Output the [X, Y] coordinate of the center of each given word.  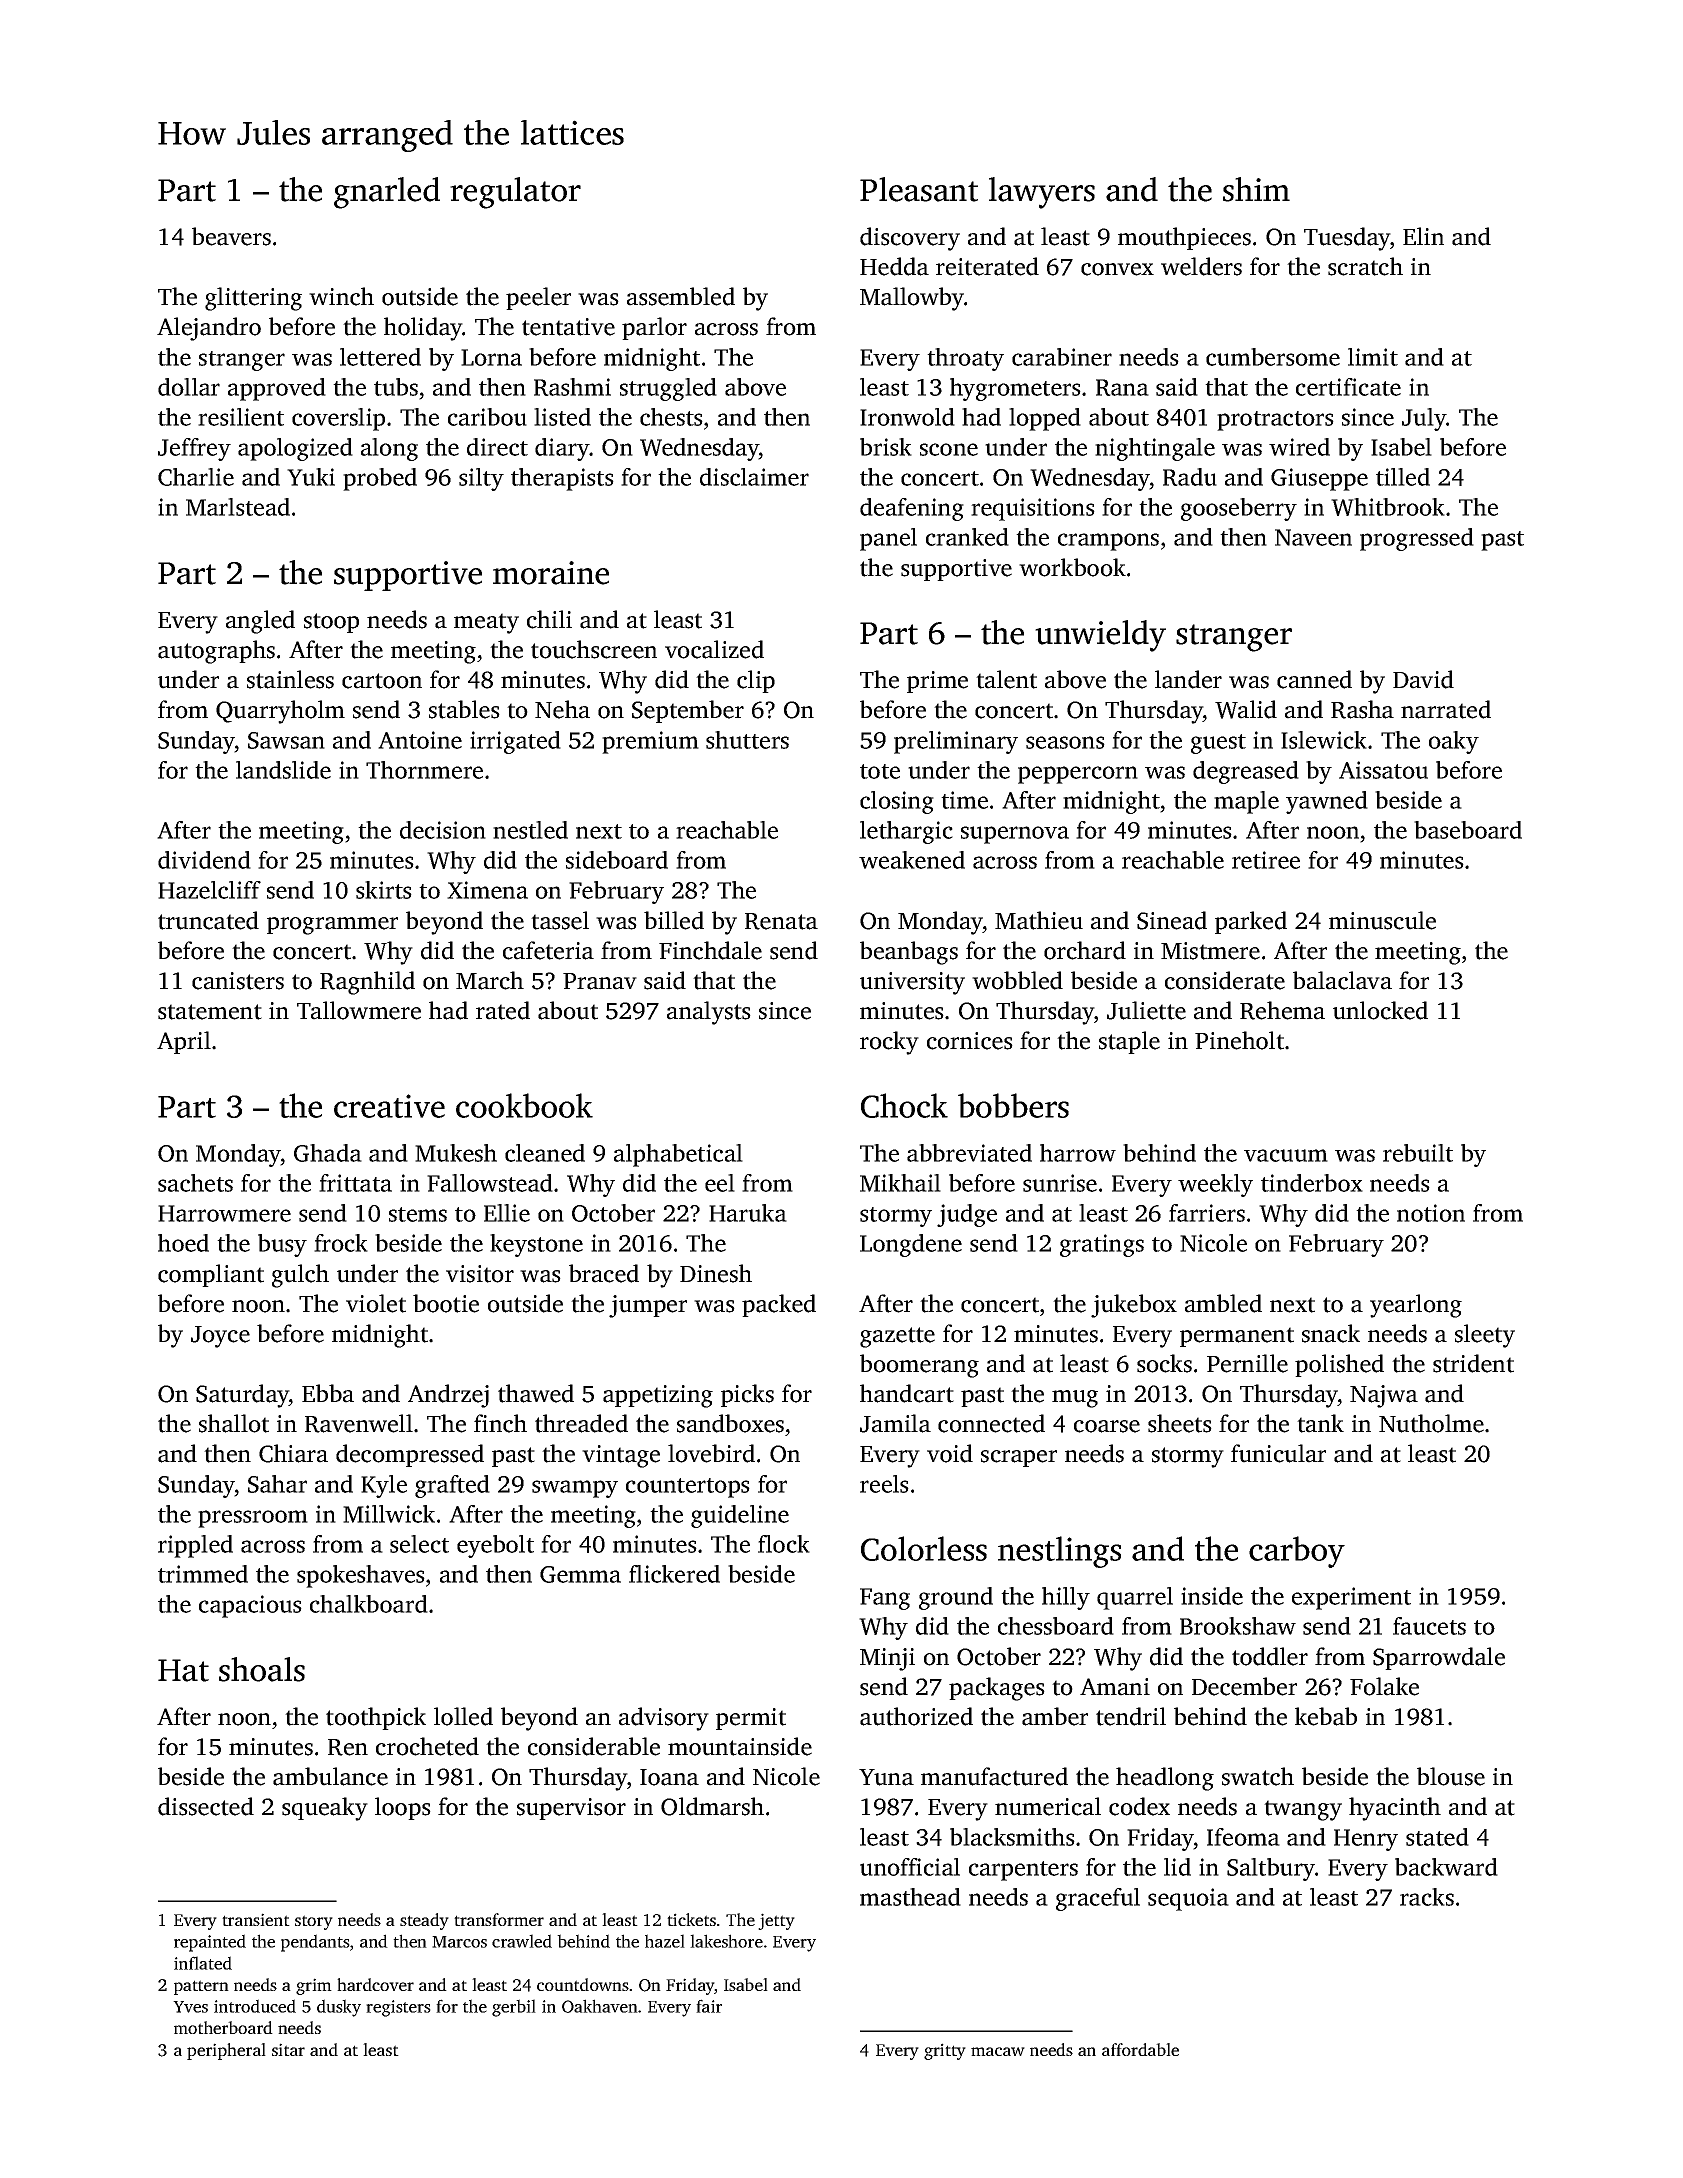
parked [1251, 922]
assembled [681, 296]
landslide [283, 770]
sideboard [617, 860]
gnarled [387, 193]
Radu [1190, 477]
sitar [288, 2049]
